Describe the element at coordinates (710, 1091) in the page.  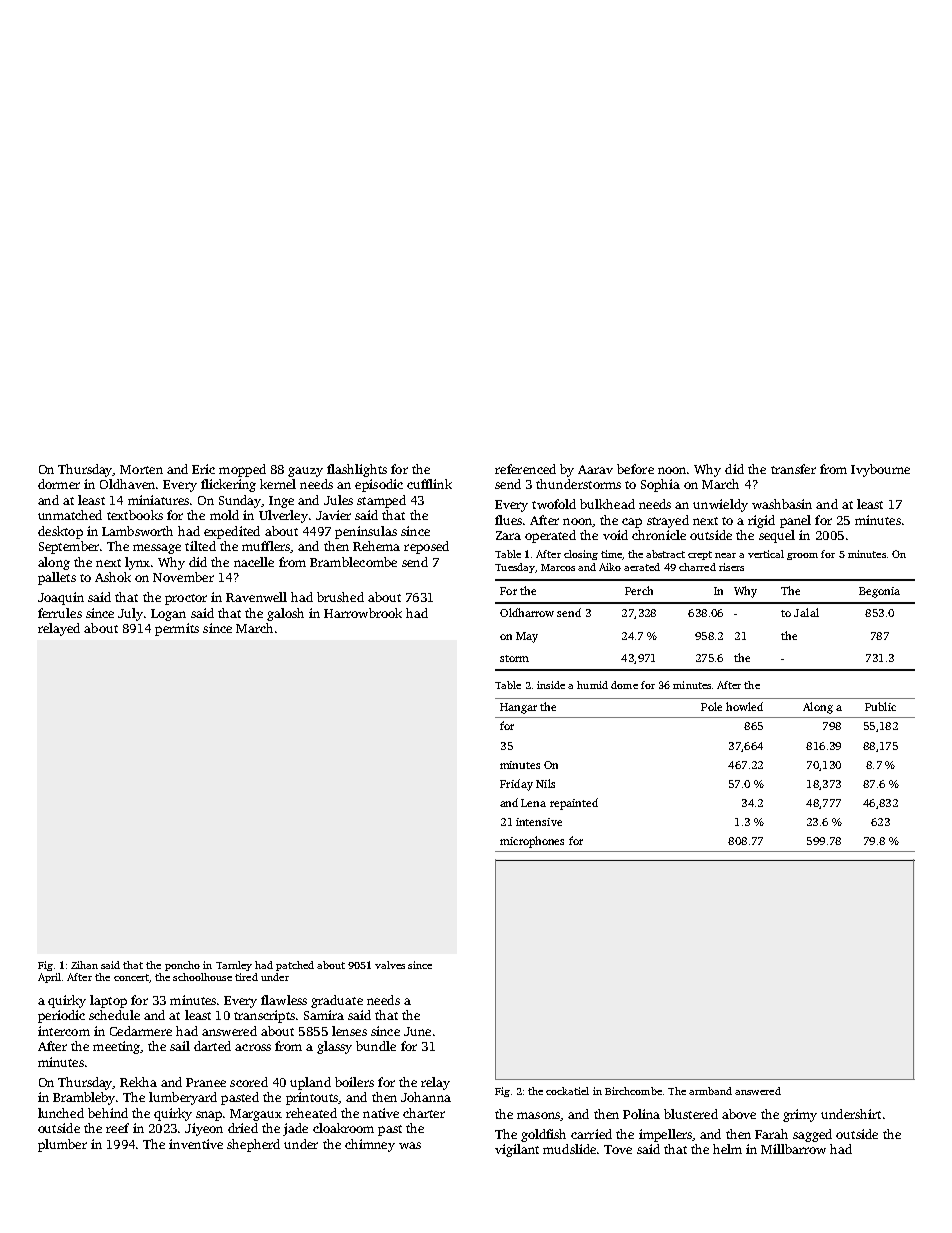
I see `armband` at that location.
